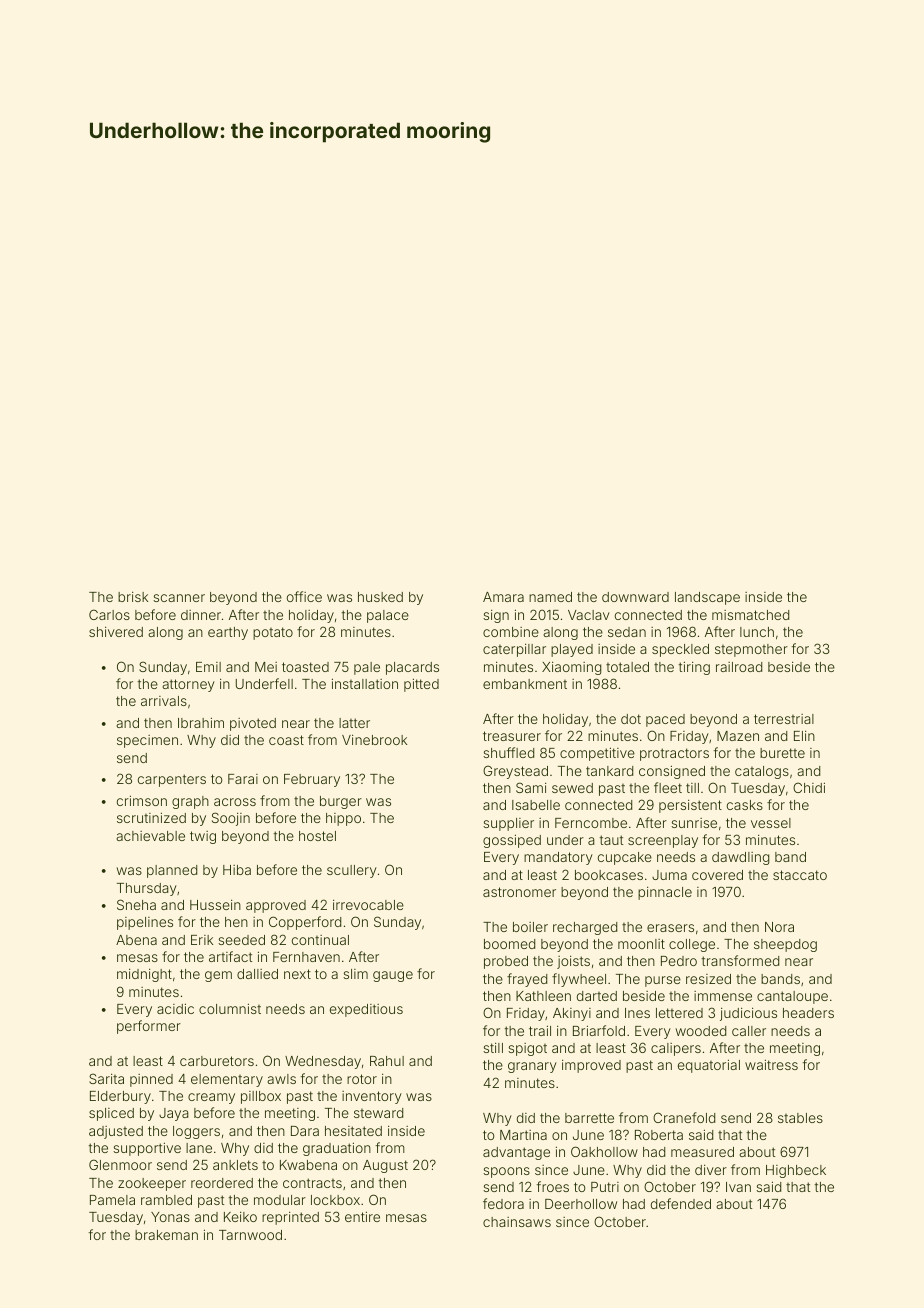 This image has height=1308, width=924. Describe the element at coordinates (188, 685) in the image. I see `attorney` at that location.
